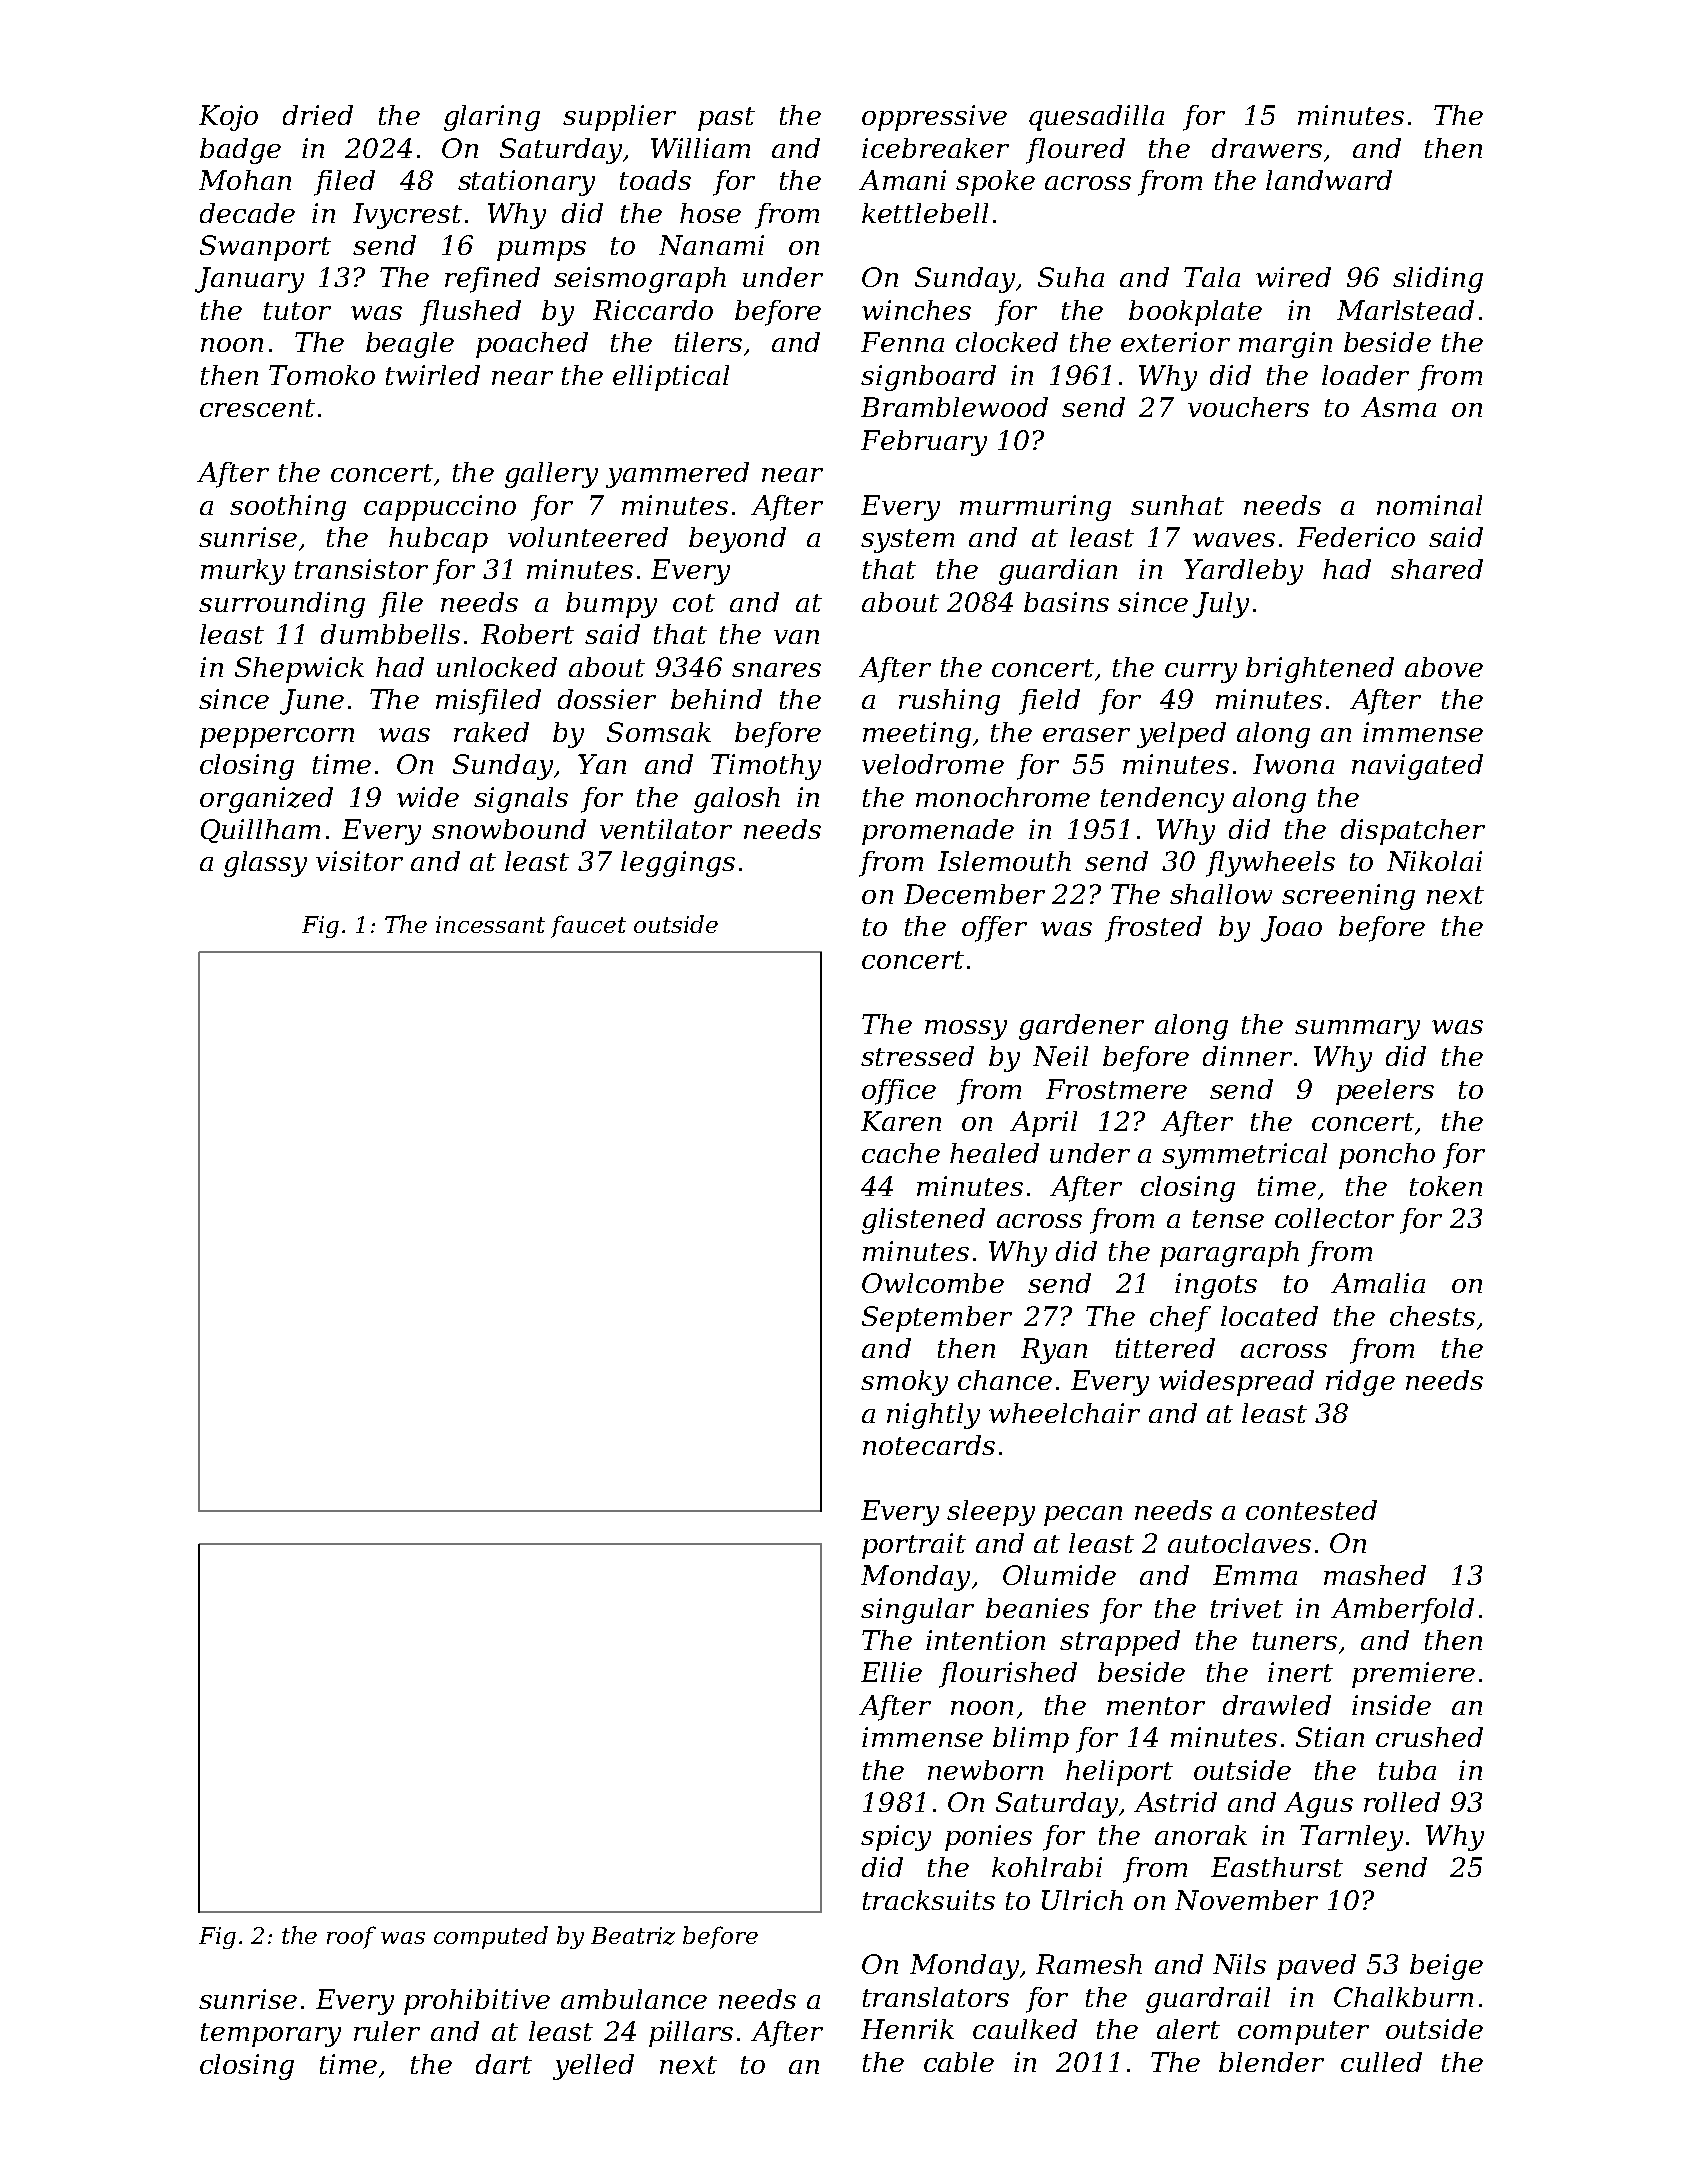 The height and width of the document is (2178, 1683). What do you see at coordinates (271, 2035) in the document?
I see `temporary` at bounding box center [271, 2035].
